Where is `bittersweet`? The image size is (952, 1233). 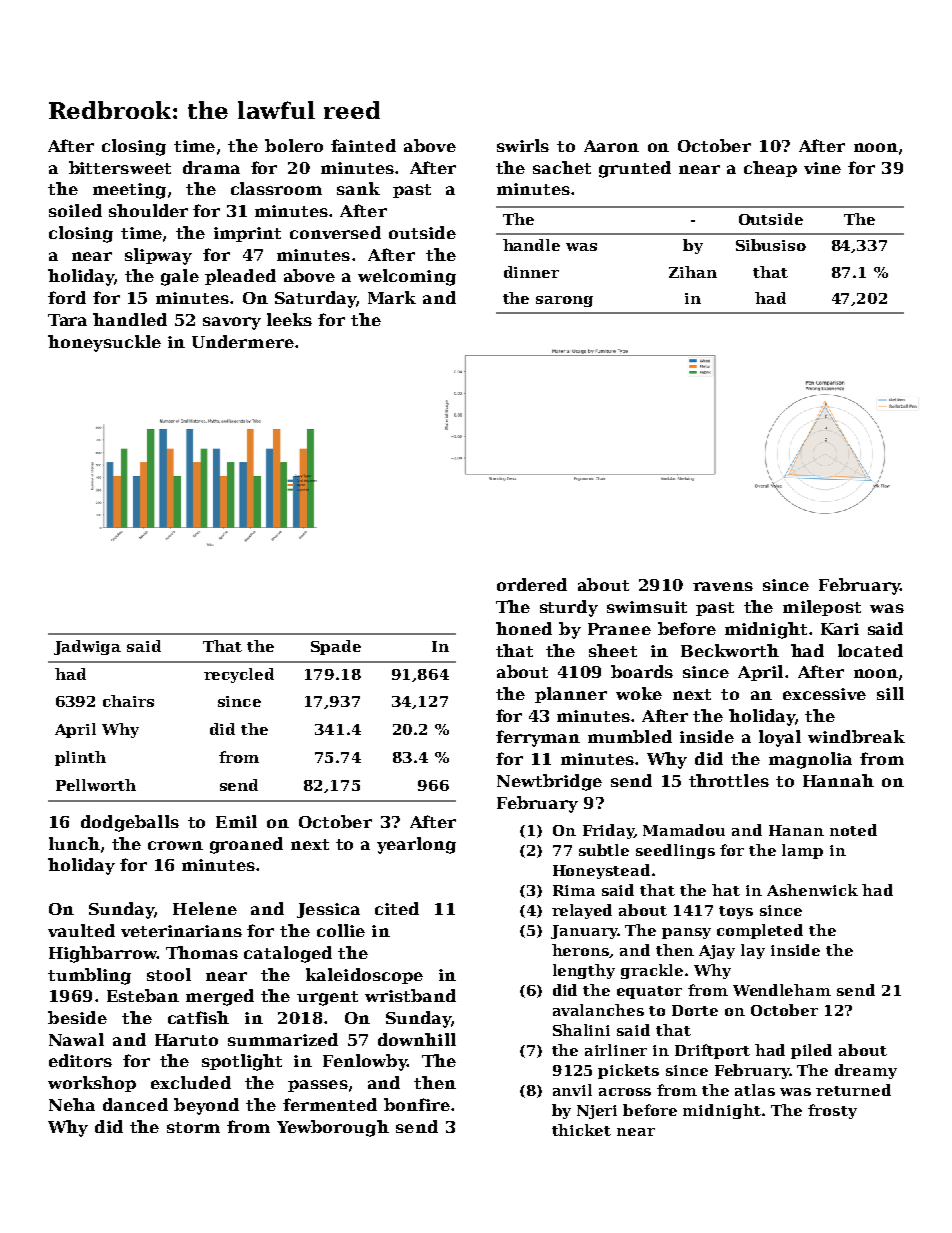
bittersweet is located at coordinates (120, 167).
